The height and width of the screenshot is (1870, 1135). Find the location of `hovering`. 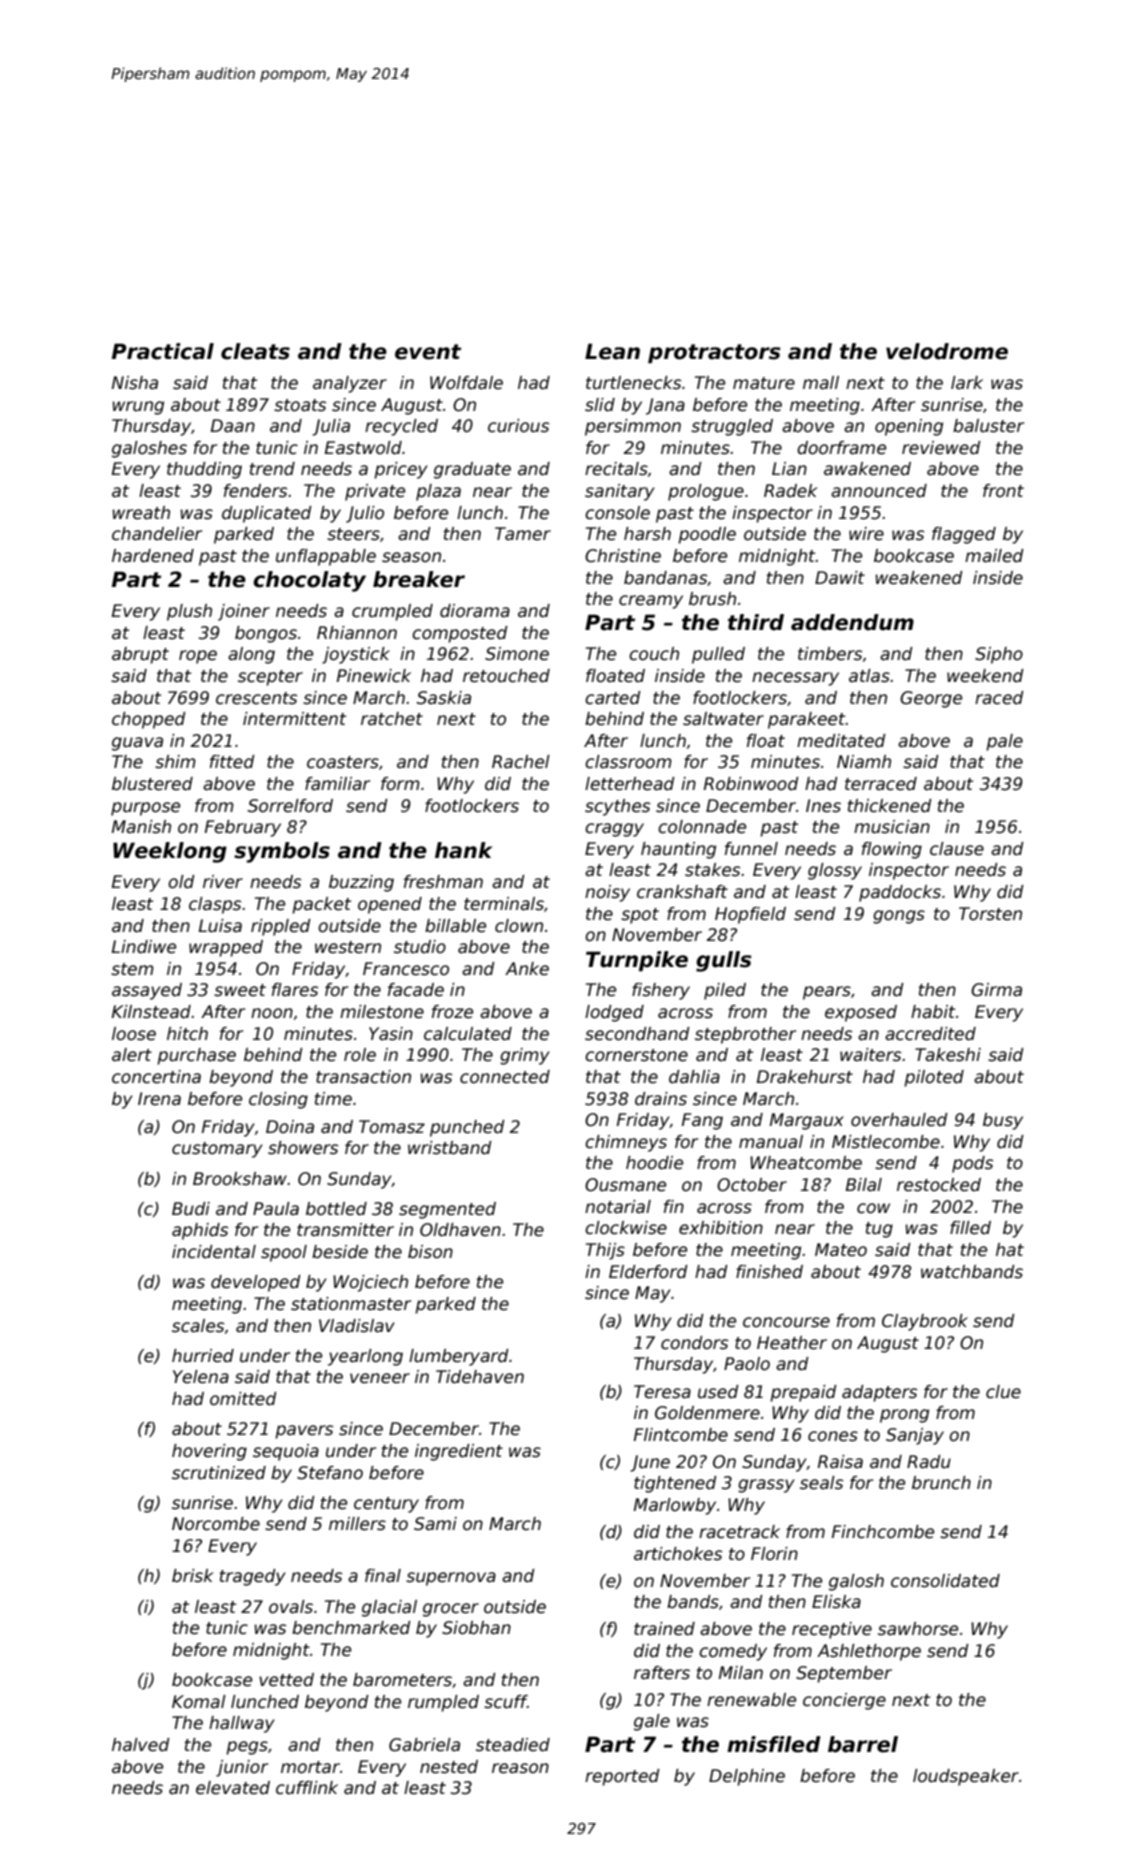

hovering is located at coordinates (209, 1452).
